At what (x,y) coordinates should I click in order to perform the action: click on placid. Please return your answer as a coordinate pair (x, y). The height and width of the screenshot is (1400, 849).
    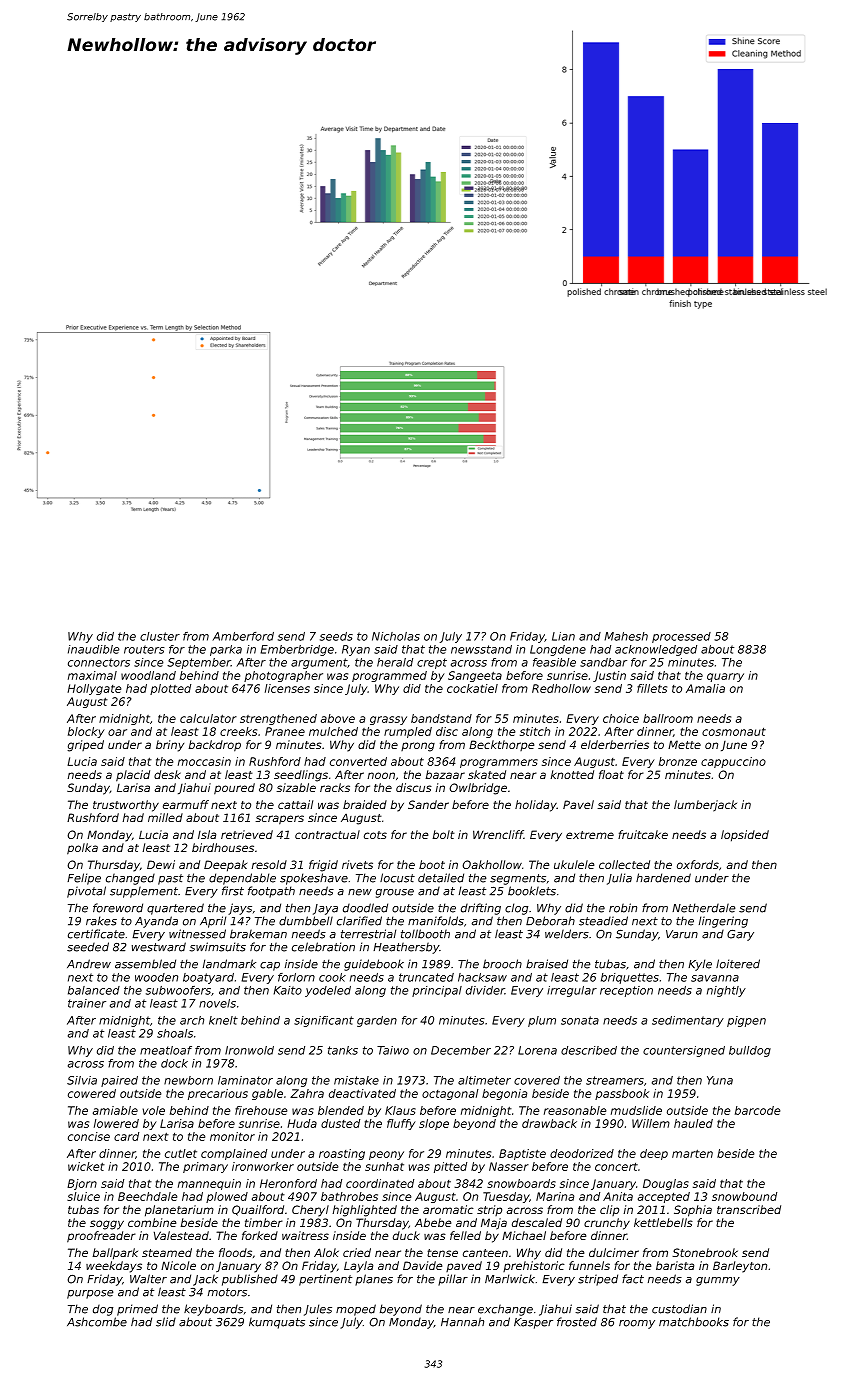
    Looking at the image, I should click on (133, 776).
